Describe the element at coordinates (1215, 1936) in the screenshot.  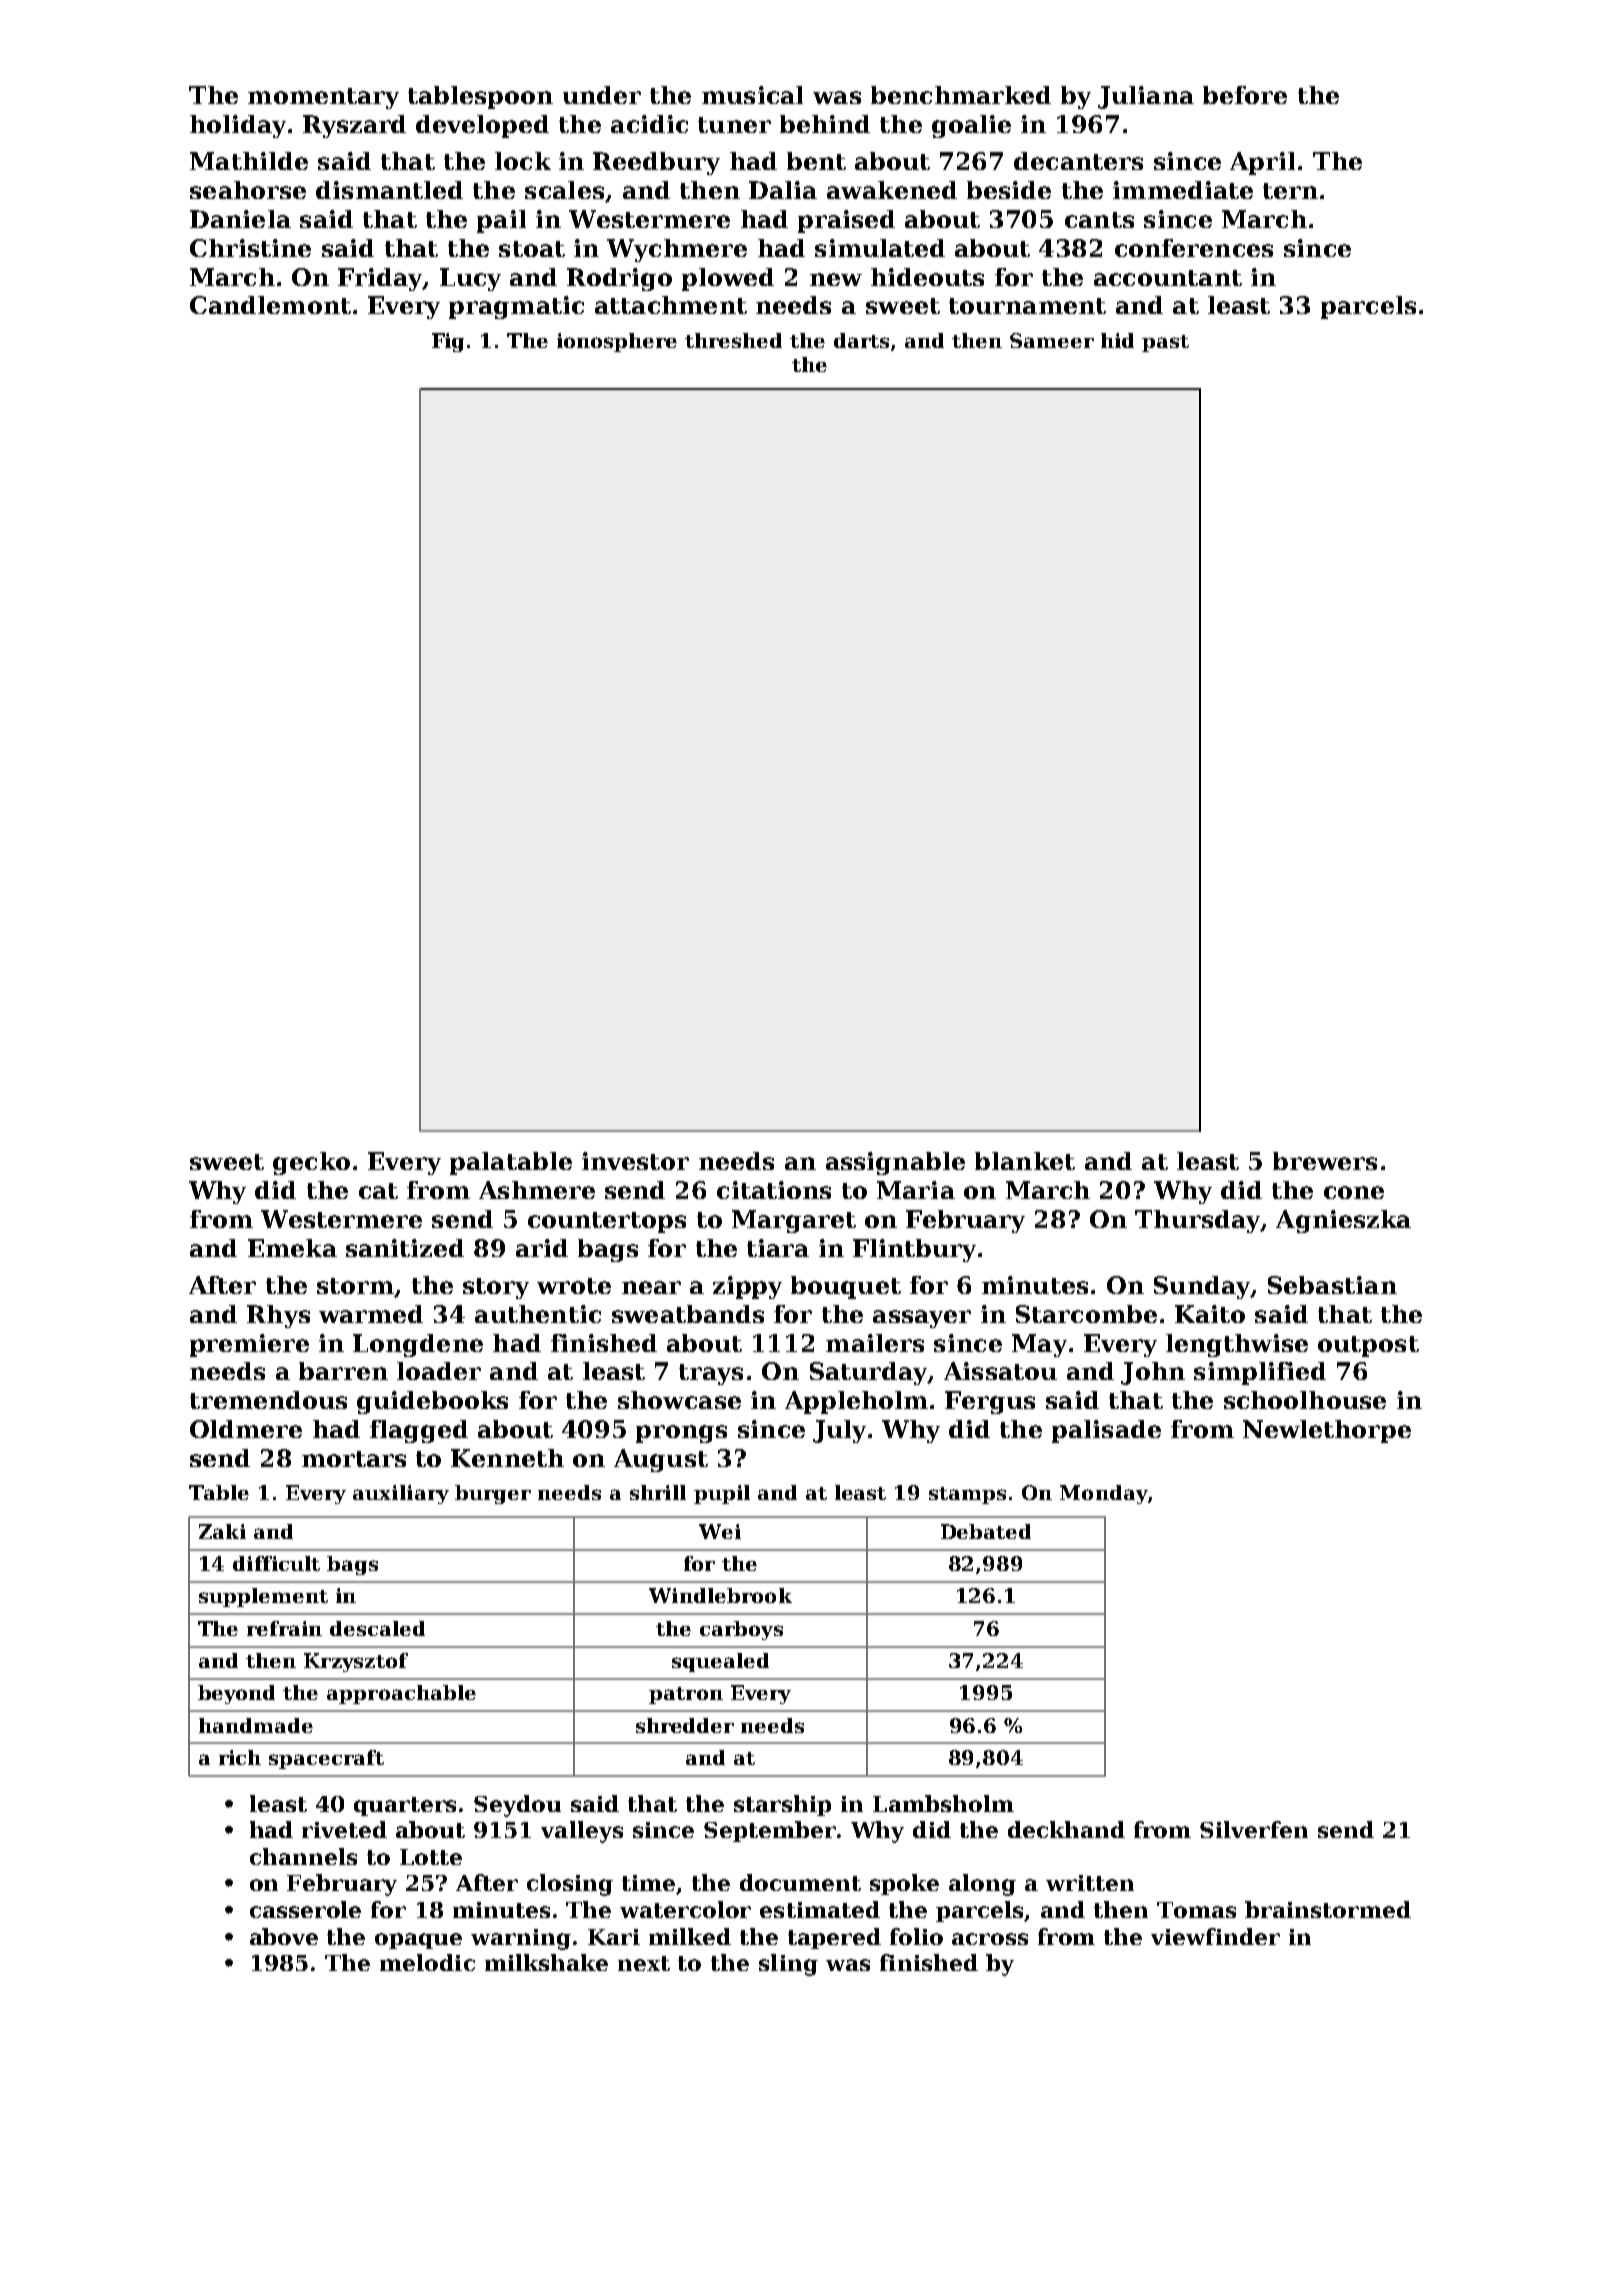
I see `viewfinder` at that location.
